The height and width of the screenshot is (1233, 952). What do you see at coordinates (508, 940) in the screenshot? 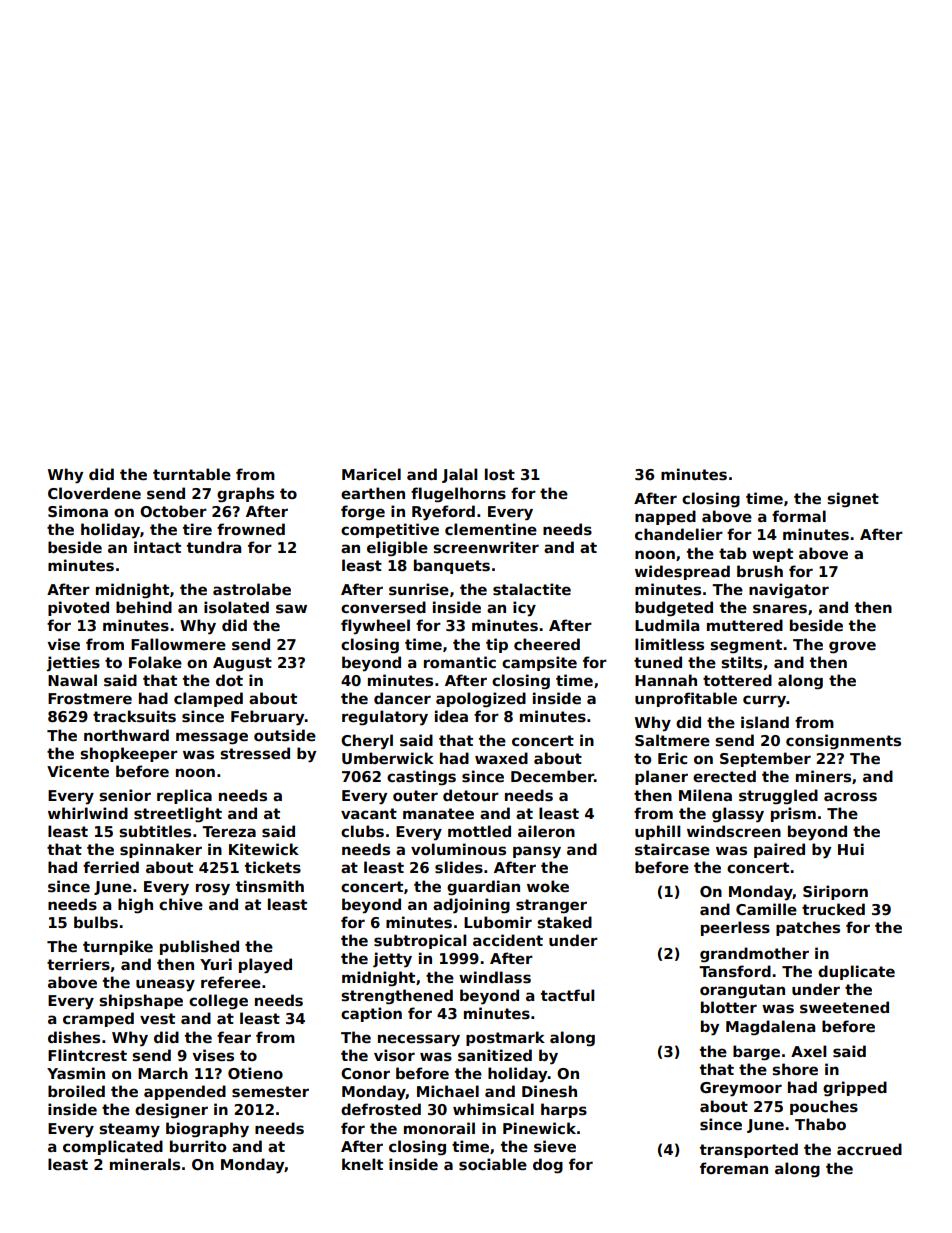
I see `accident` at bounding box center [508, 940].
